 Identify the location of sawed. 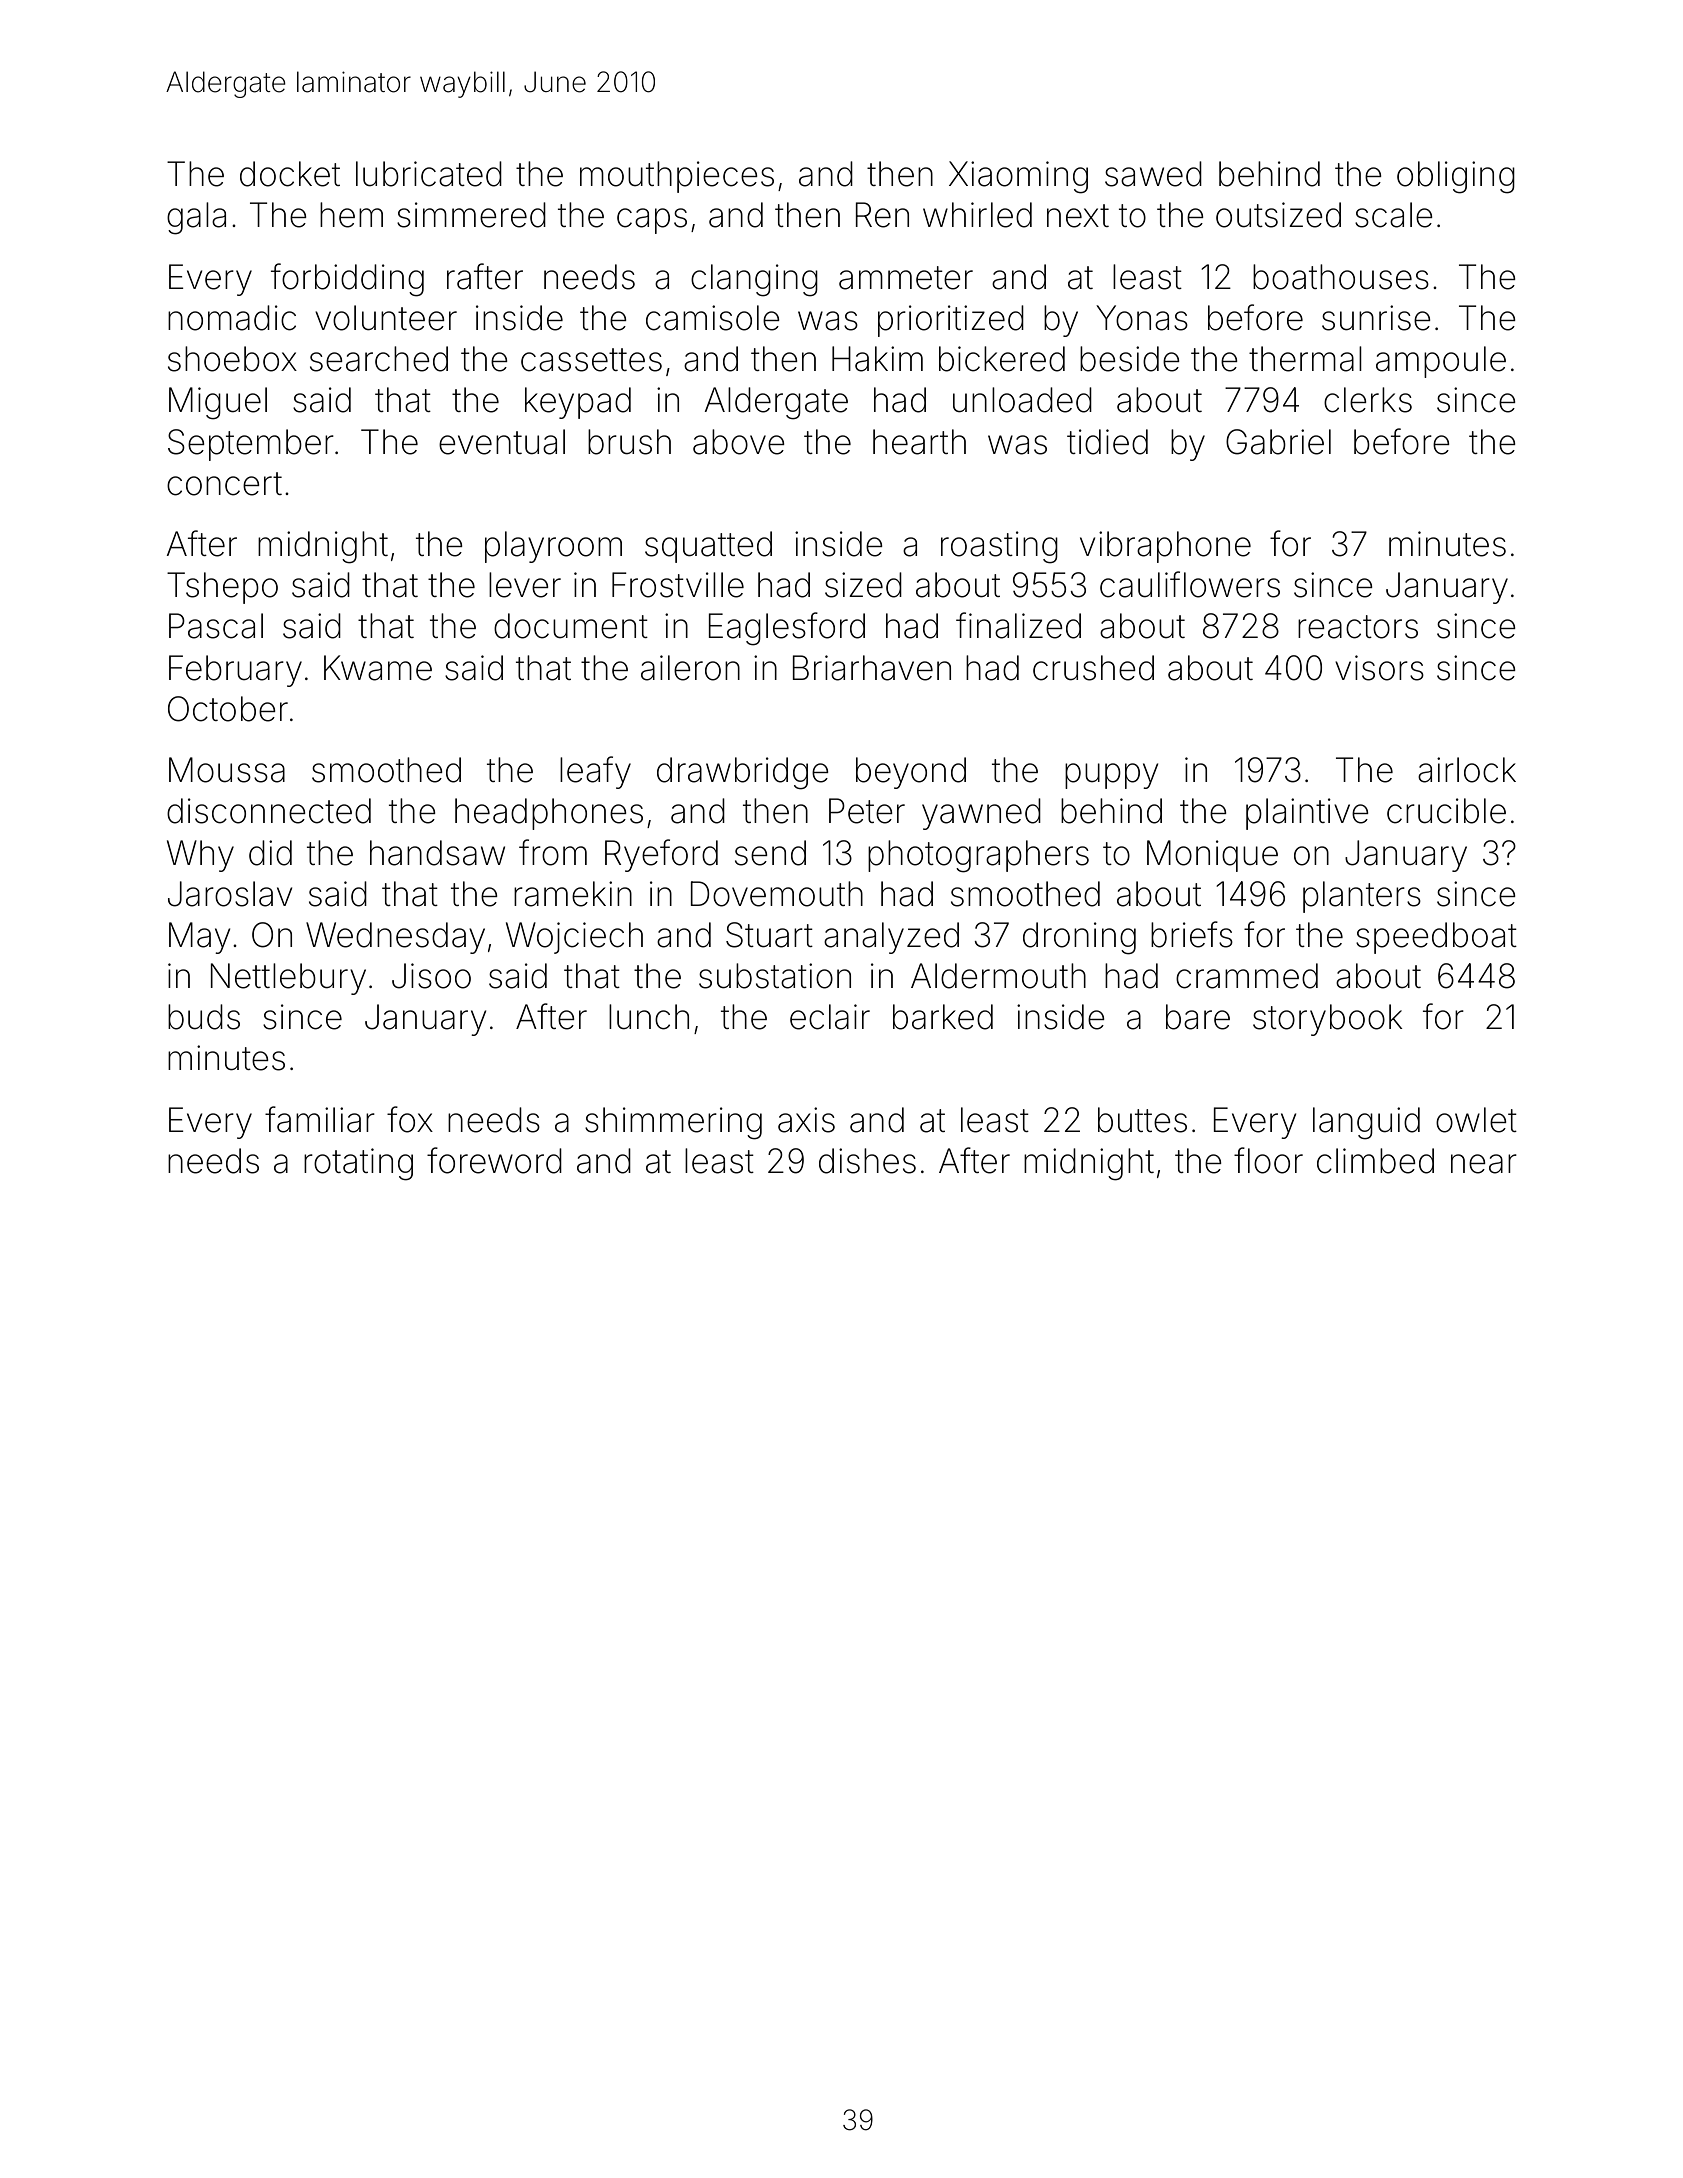
(1153, 174).
